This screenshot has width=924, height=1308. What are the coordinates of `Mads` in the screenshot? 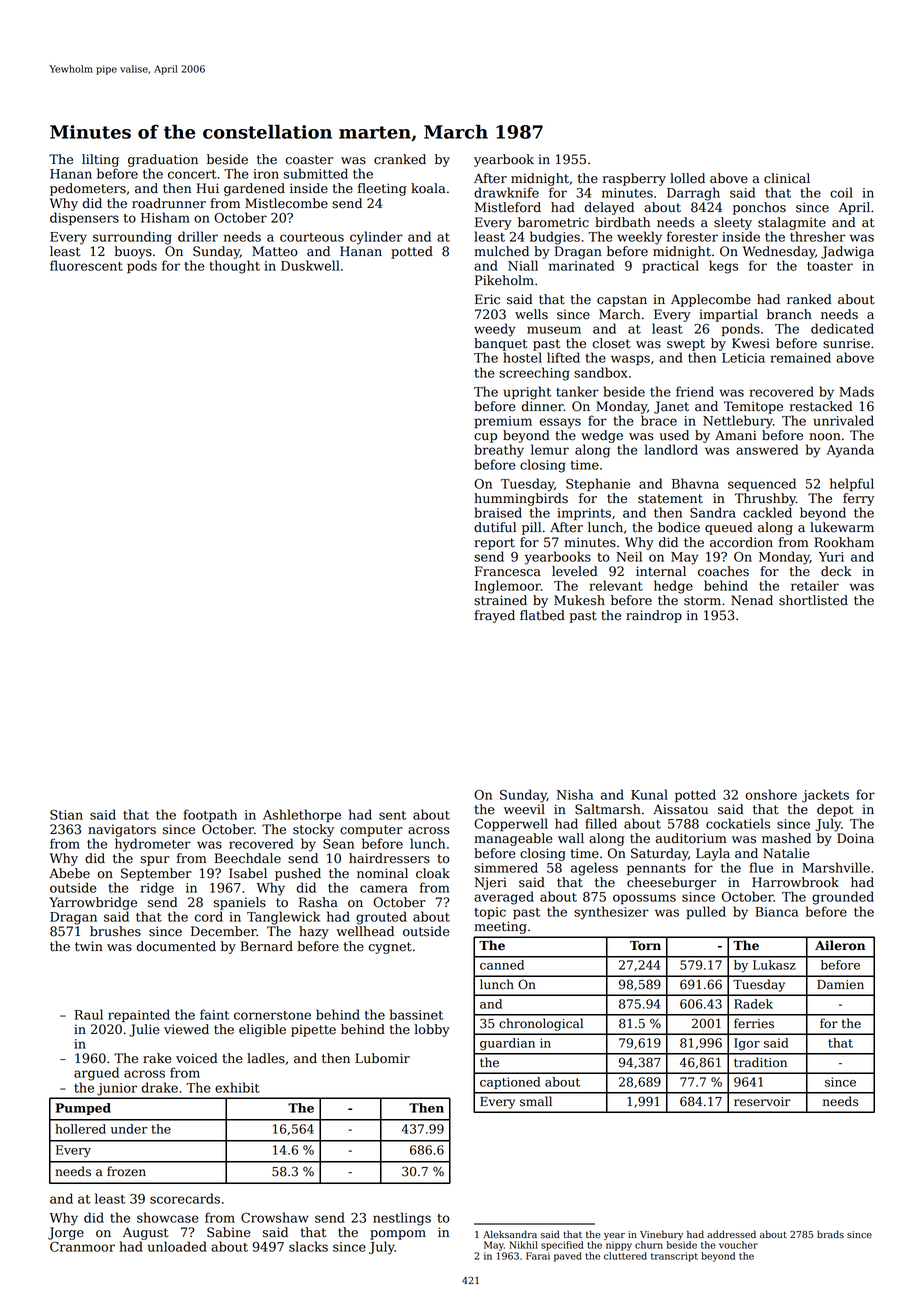 It's located at (856, 391).
